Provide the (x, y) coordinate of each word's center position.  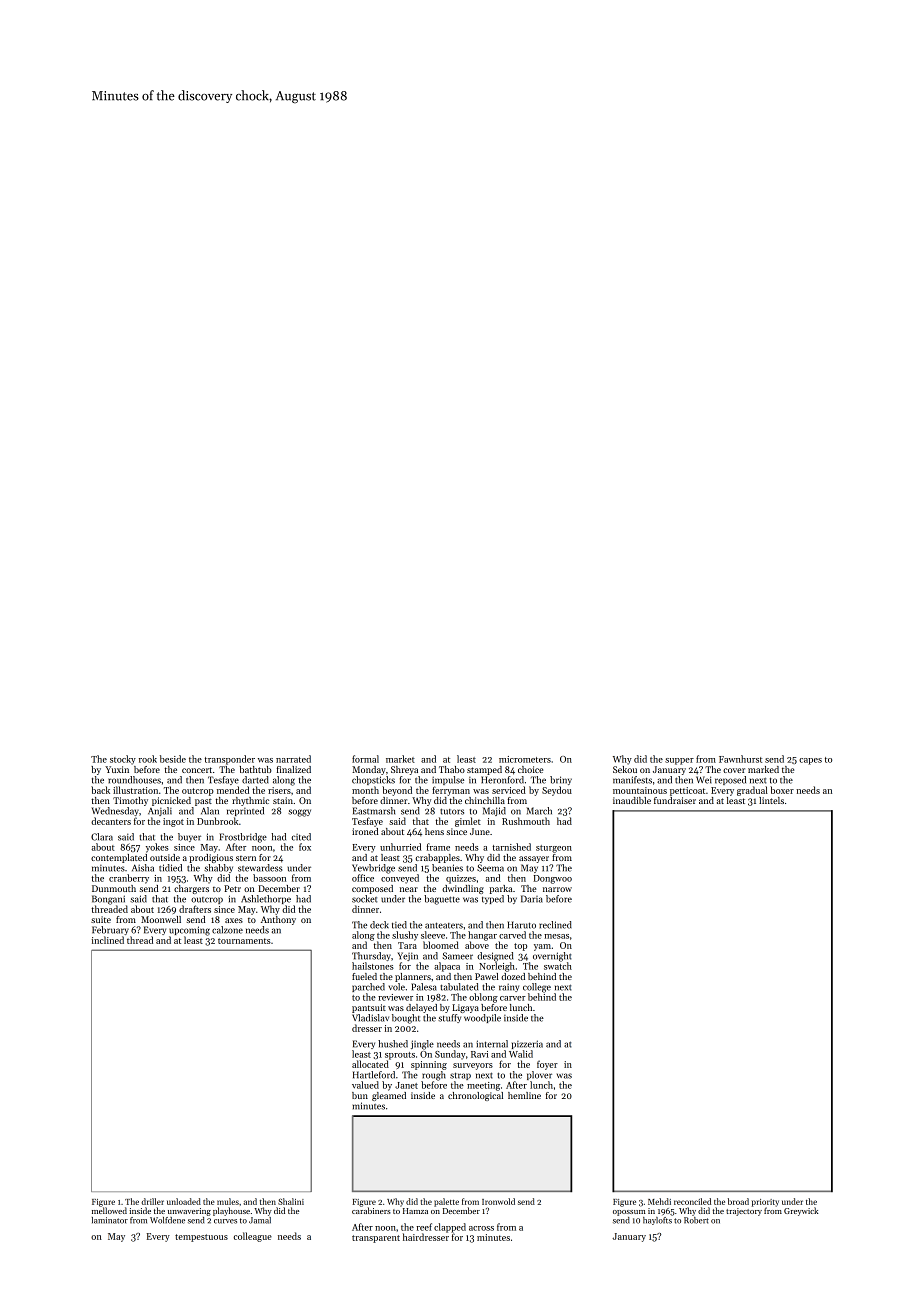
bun (360, 1095)
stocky (123, 760)
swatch (558, 966)
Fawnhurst (740, 759)
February (110, 930)
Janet (406, 1085)
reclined (555, 925)
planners (413, 977)
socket (364, 899)
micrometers (525, 759)
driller (152, 1201)
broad (738, 1201)
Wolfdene (167, 1220)
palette (446, 1202)
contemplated (119, 858)
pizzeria (527, 1044)
